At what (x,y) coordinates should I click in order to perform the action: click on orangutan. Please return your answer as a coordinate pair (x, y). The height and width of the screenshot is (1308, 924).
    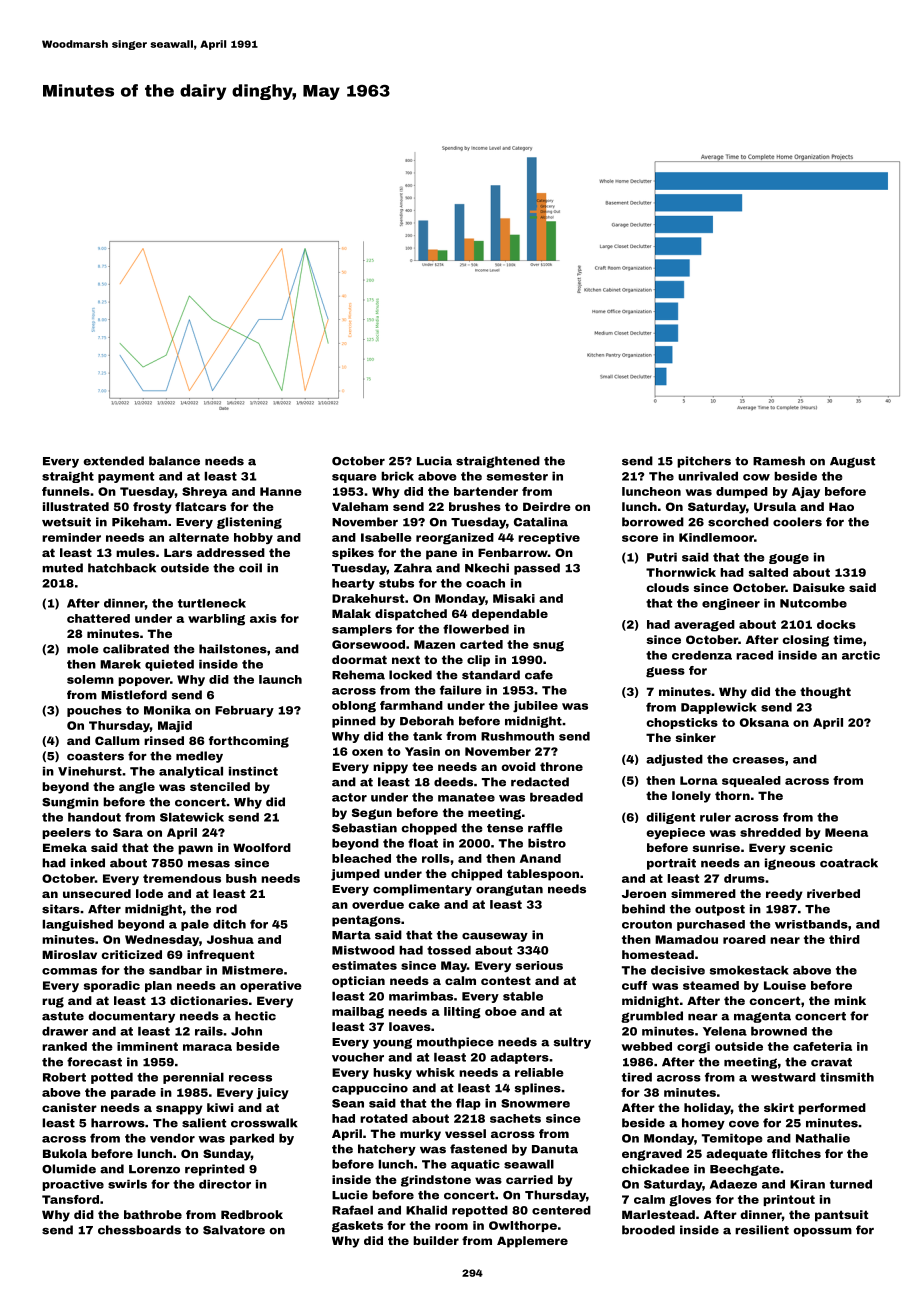
    Looking at the image, I should click on (509, 890).
